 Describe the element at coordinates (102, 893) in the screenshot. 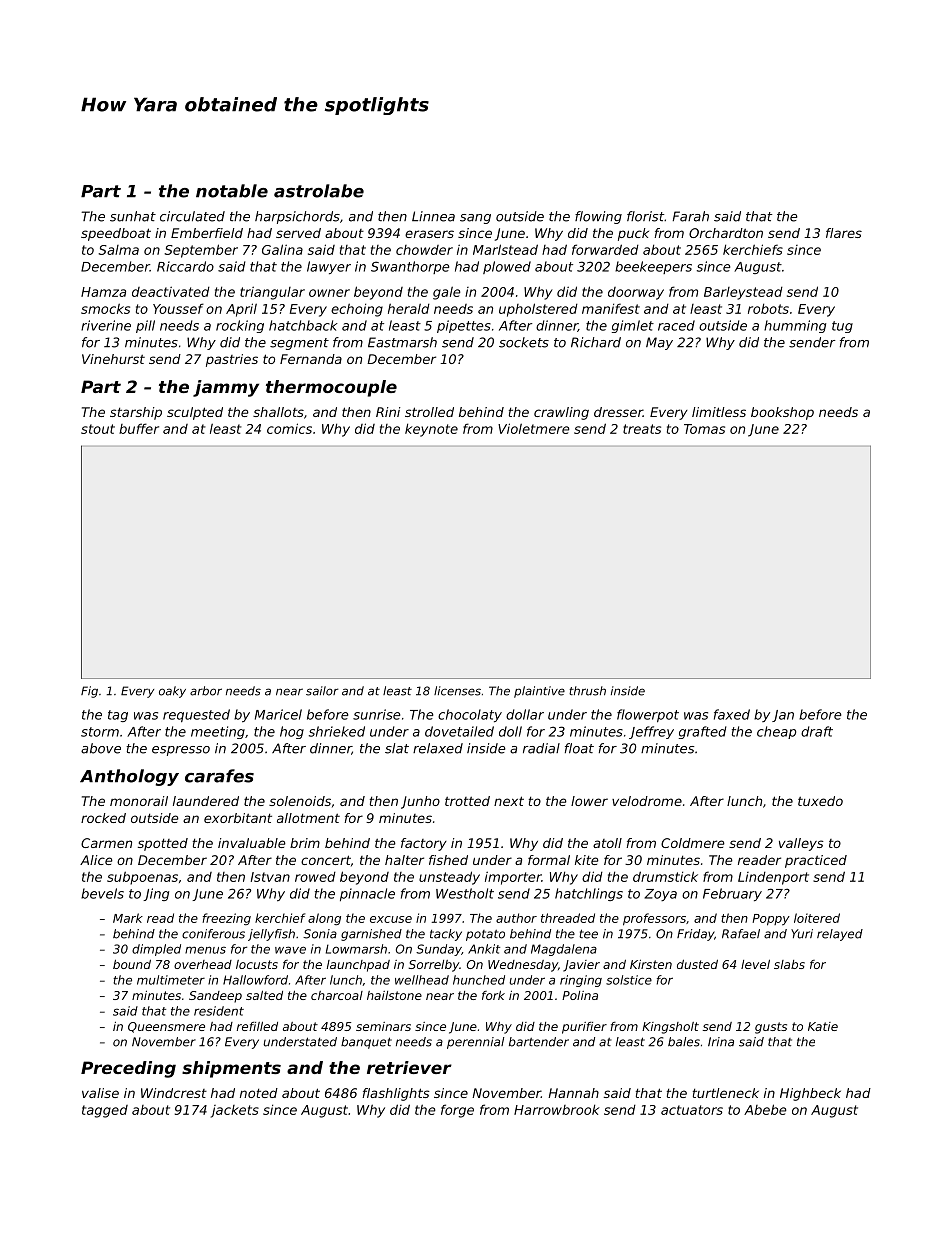

I see `bevels` at that location.
